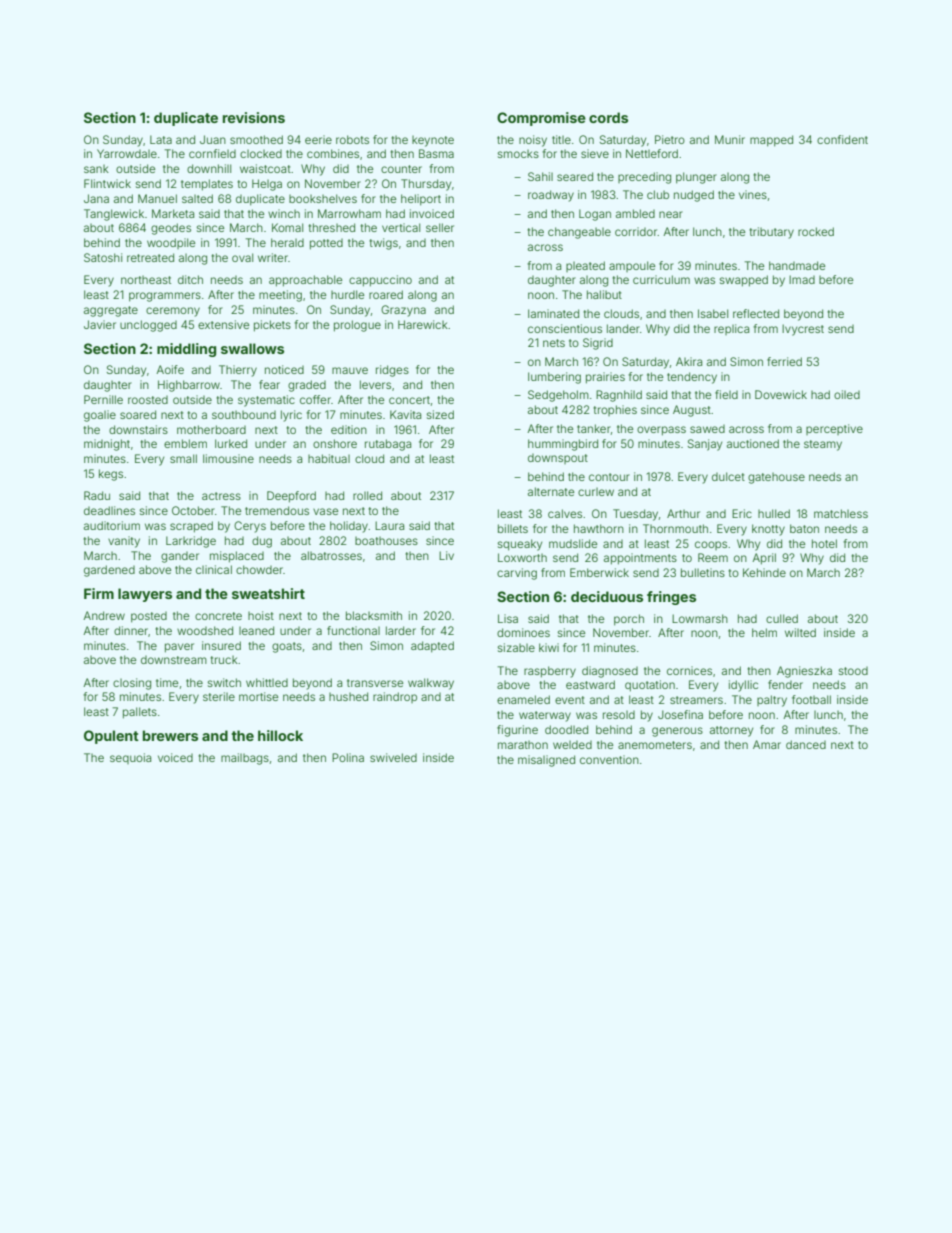  I want to click on blacksmith, so click(374, 615).
